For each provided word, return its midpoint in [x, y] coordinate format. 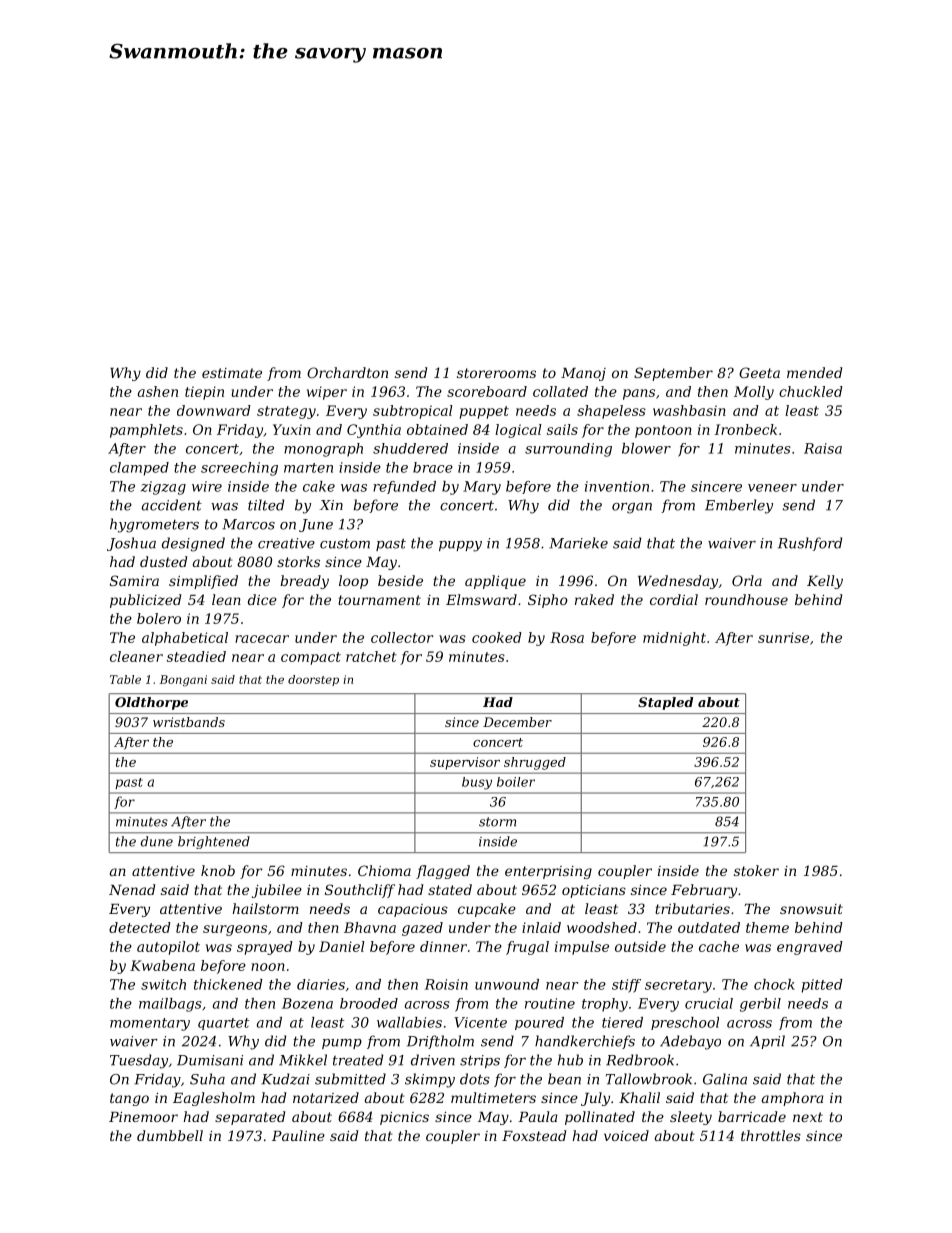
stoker [756, 870]
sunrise [783, 637]
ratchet [371, 656]
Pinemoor [143, 1117]
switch [163, 984]
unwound [507, 984]
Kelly [825, 582]
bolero [159, 618]
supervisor [465, 763]
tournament [379, 600]
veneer [772, 488]
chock [774, 984]
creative [286, 543]
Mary [482, 488]
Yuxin [292, 429]
